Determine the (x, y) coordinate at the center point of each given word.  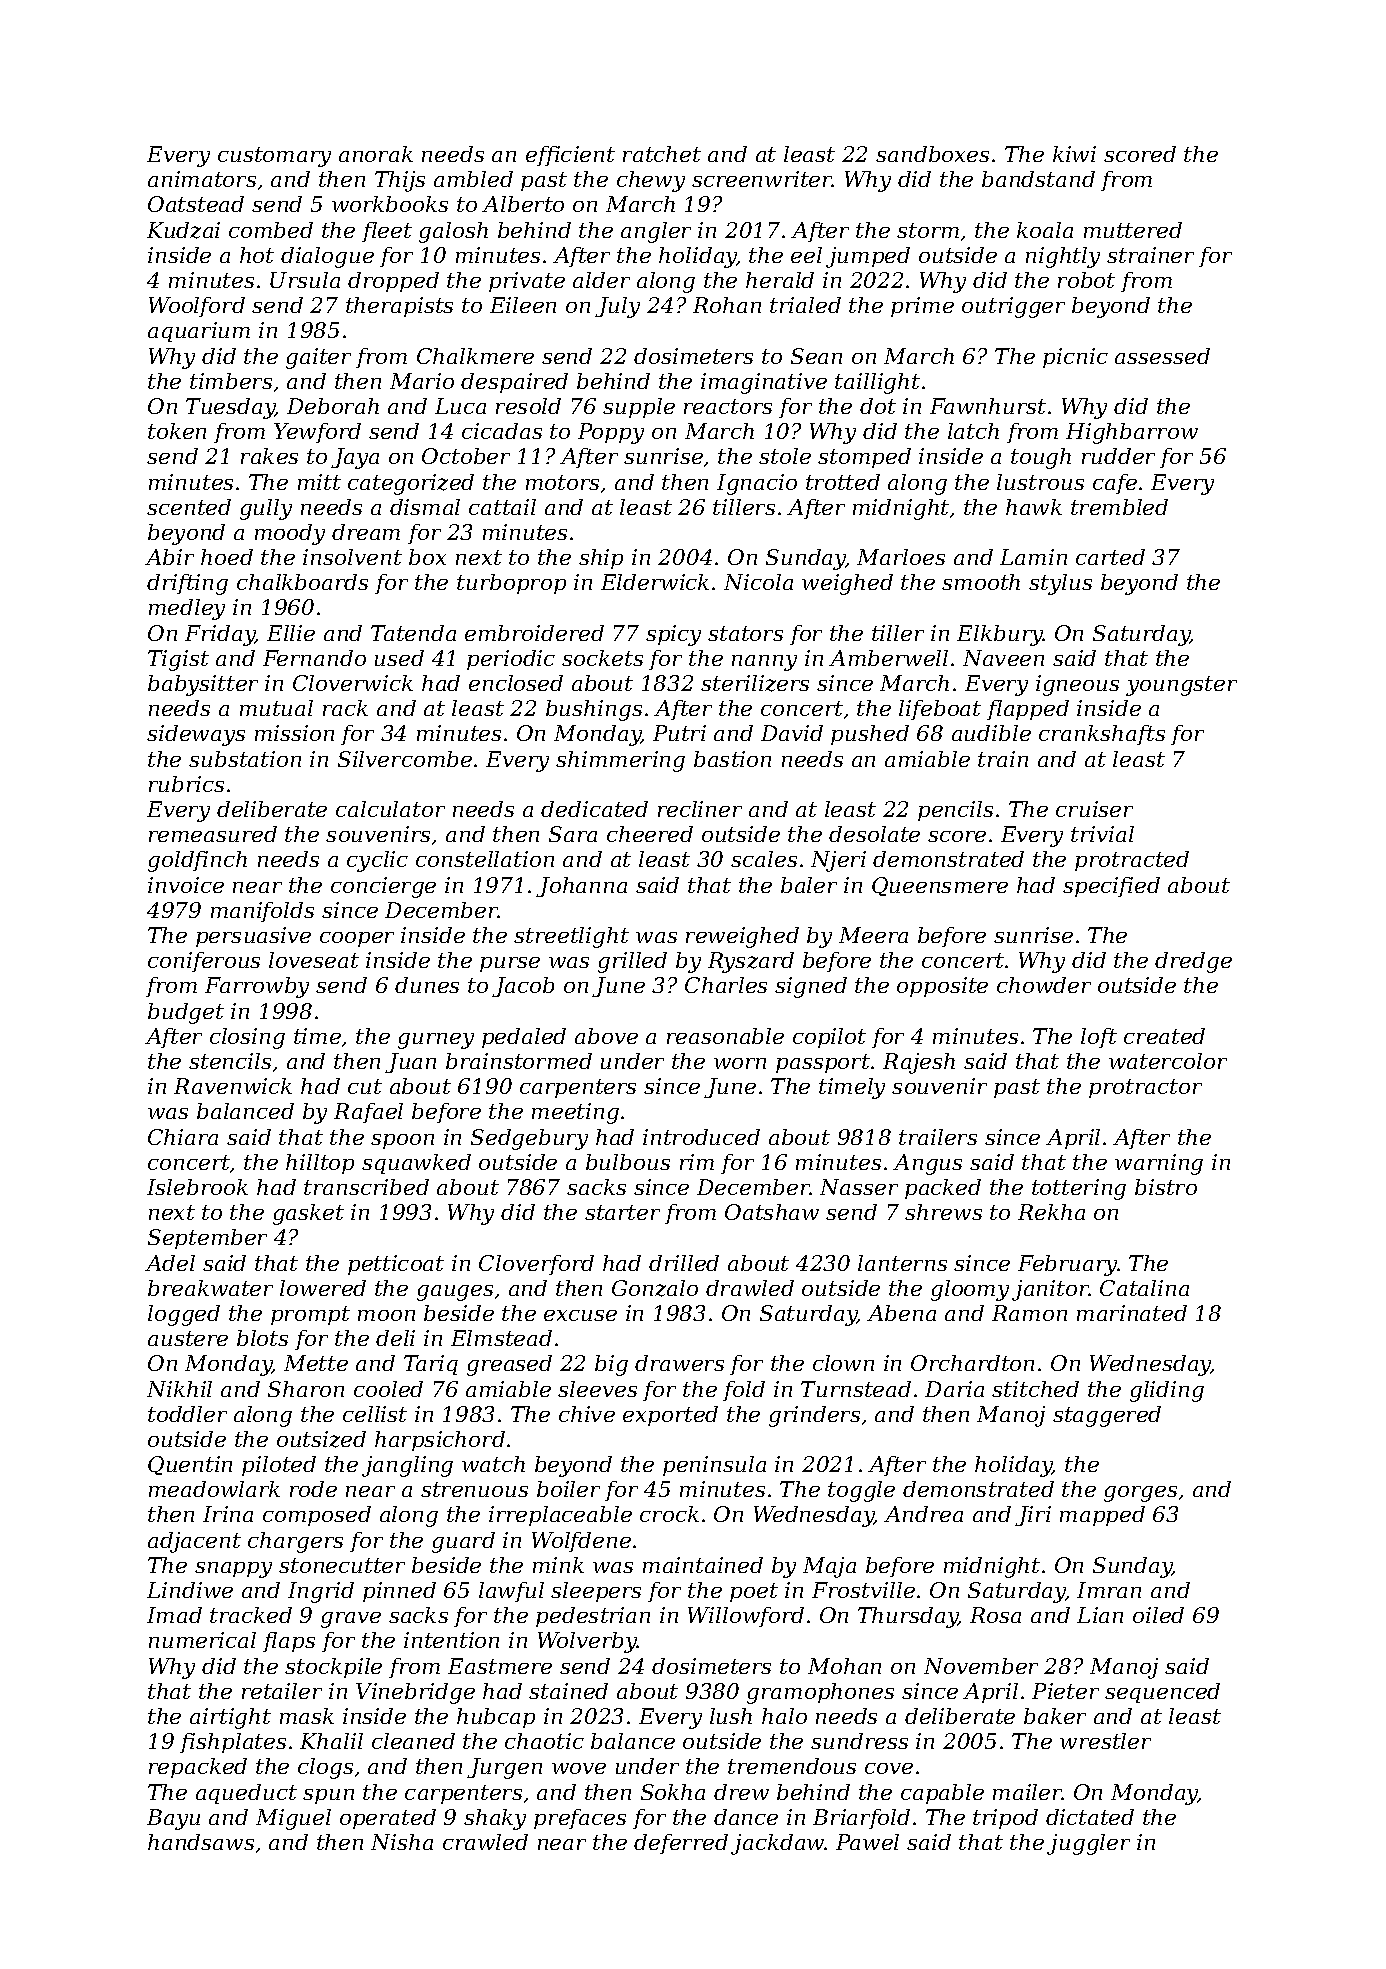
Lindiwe (190, 1590)
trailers (938, 1137)
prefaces (580, 1819)
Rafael (368, 1113)
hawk (1034, 507)
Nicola (758, 582)
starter (622, 1212)
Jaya (355, 458)
